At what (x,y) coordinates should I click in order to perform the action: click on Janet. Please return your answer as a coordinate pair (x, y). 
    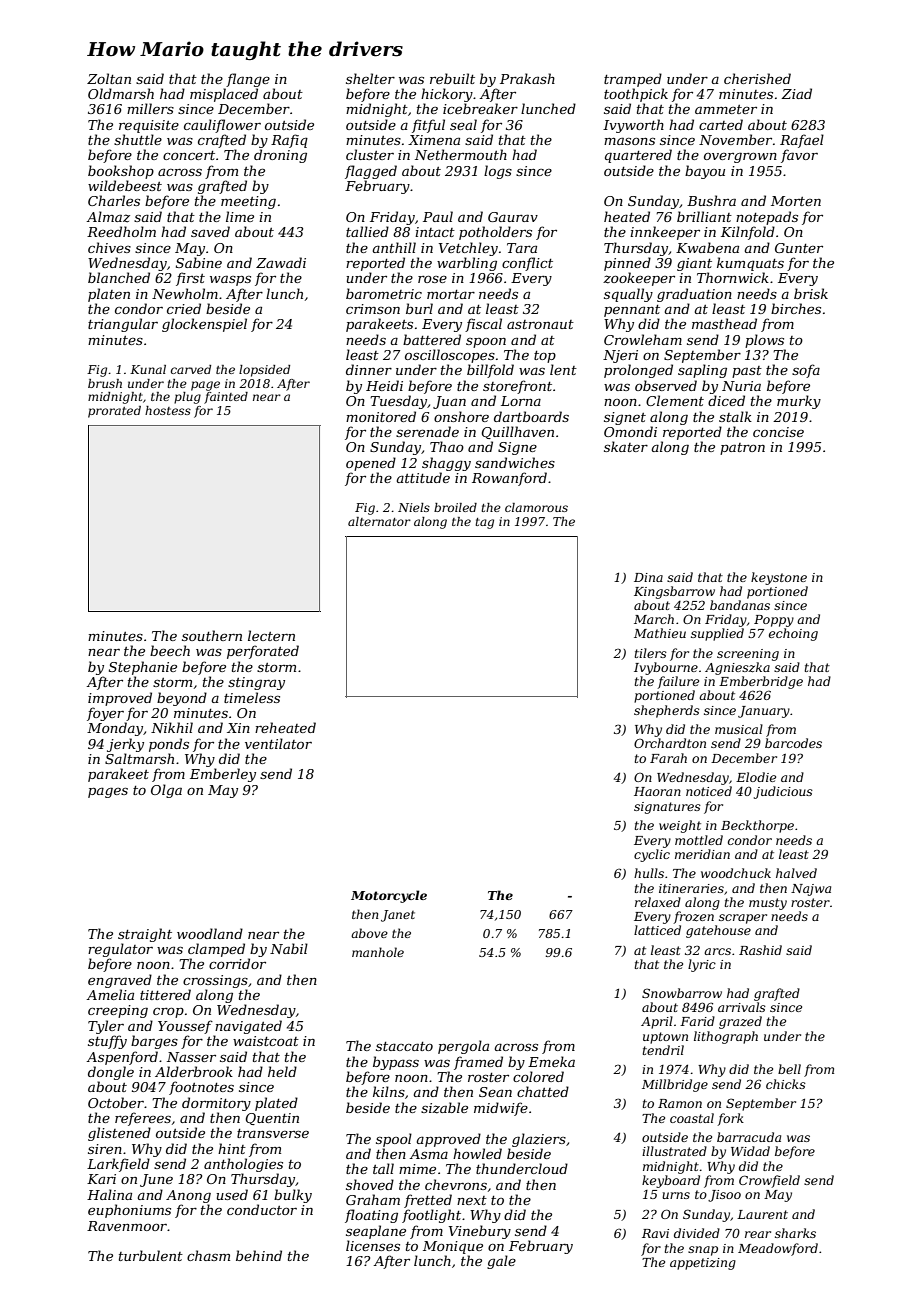
    Looking at the image, I should click on (398, 916).
